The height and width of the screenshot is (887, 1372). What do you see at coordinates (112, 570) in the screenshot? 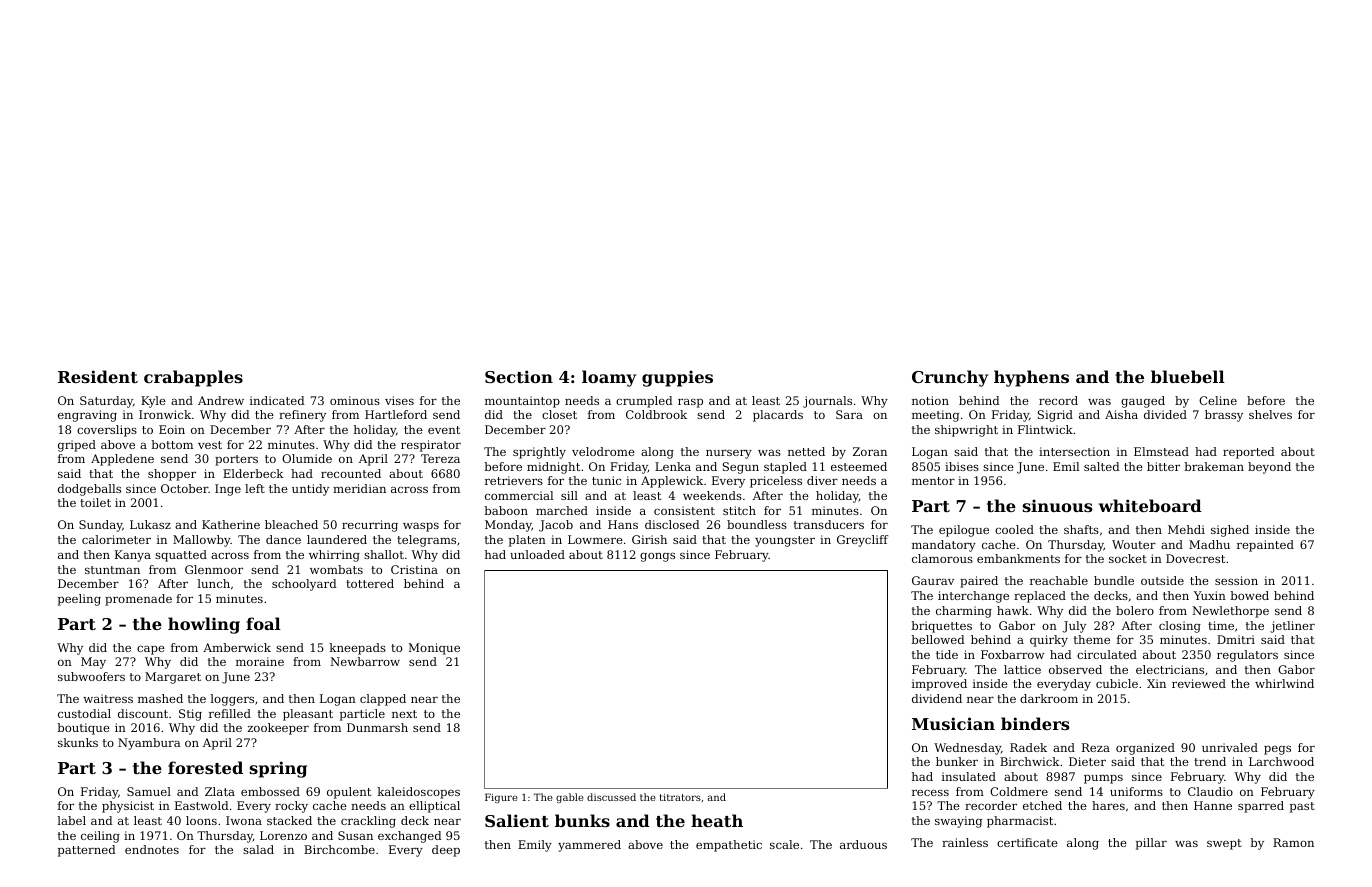
I see `stuntman` at bounding box center [112, 570].
